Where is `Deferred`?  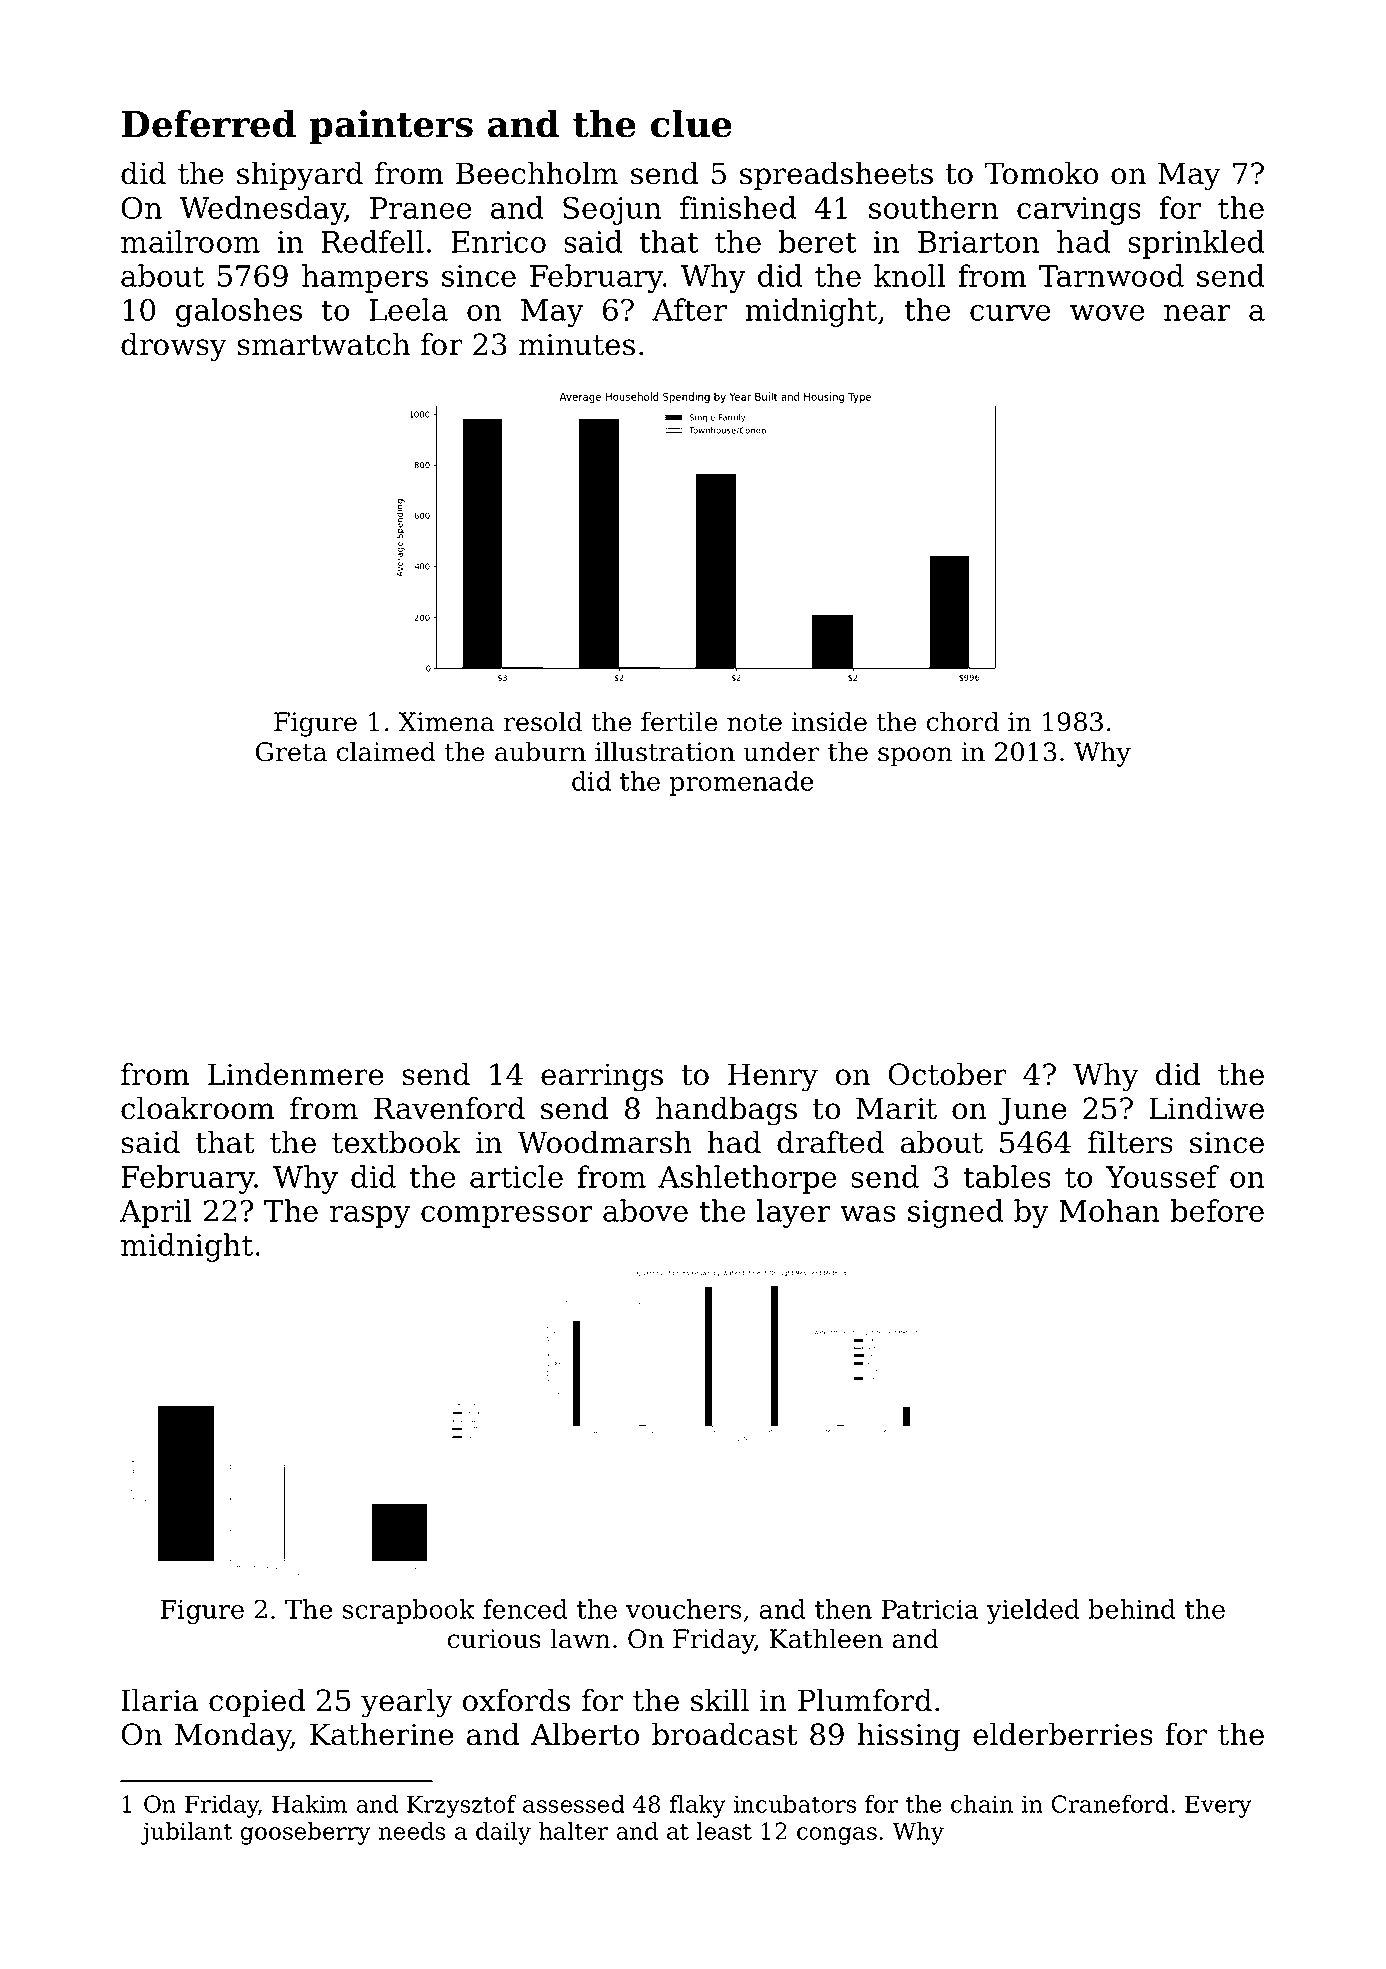 Deferred is located at coordinates (208, 124).
